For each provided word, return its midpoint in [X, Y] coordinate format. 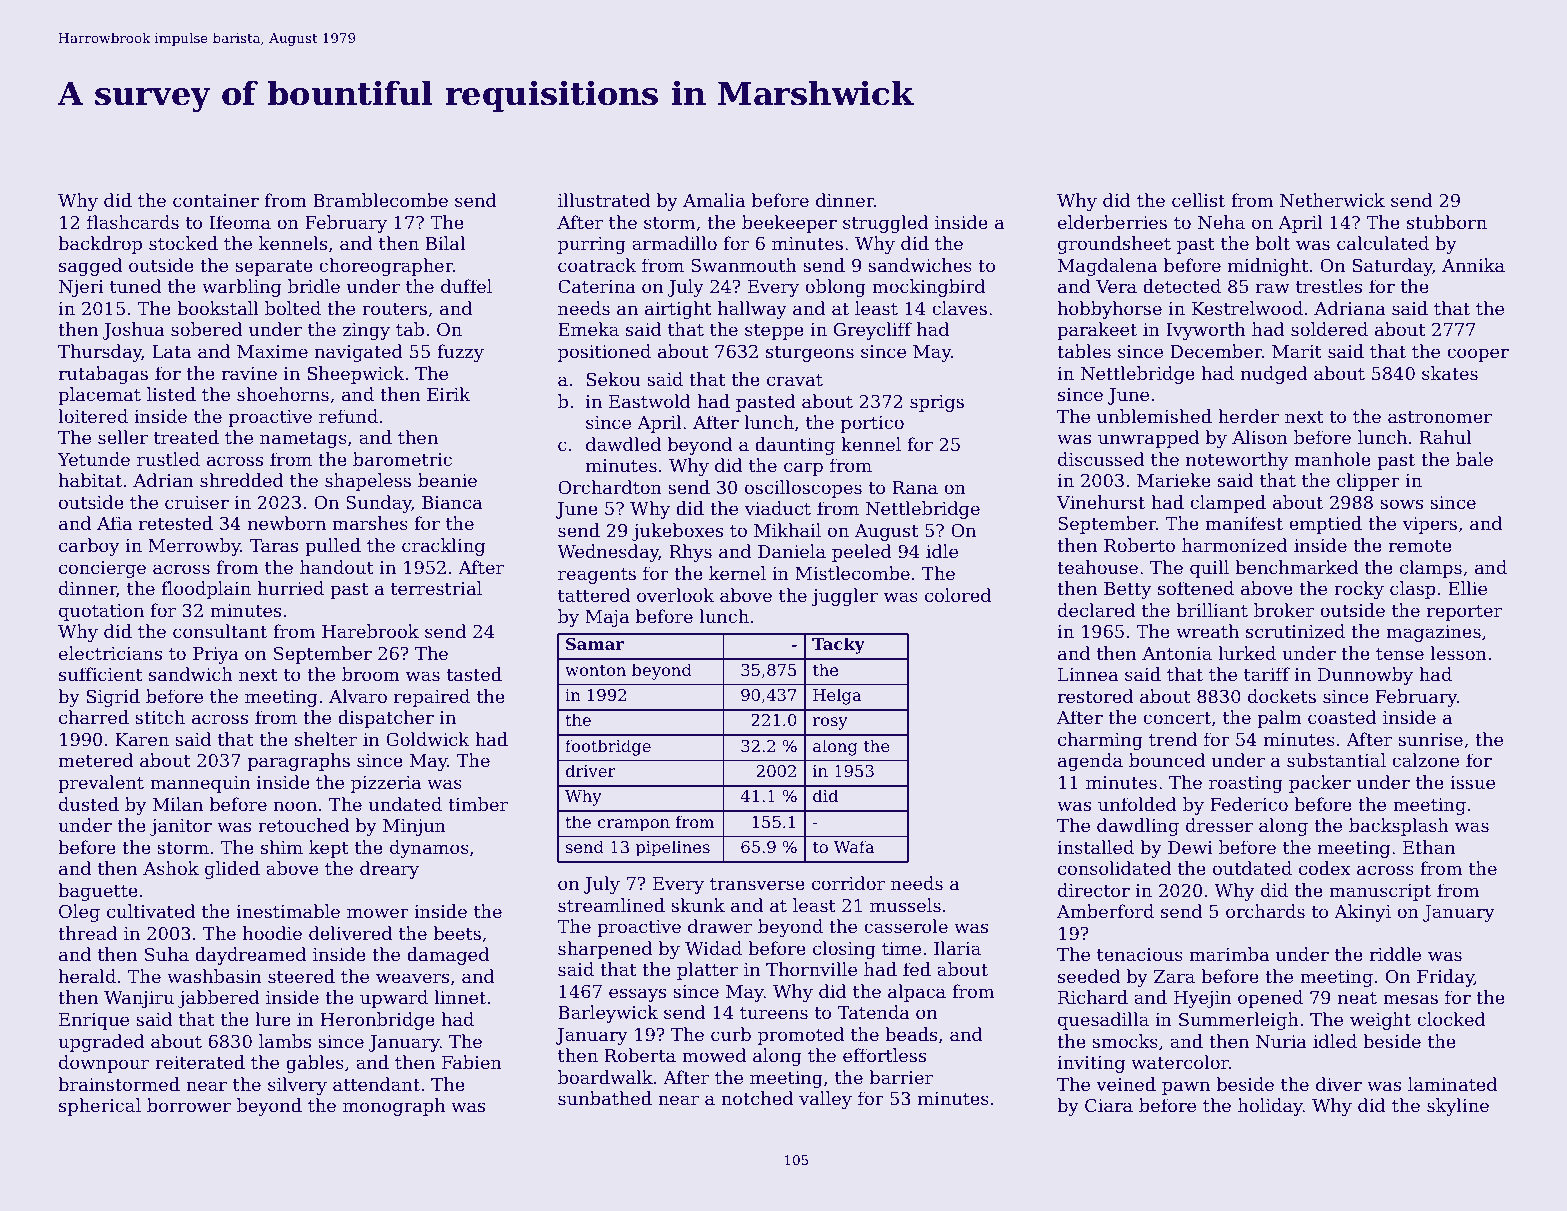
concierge [102, 569]
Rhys [690, 553]
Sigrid [113, 698]
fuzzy [460, 353]
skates [1450, 373]
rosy [830, 723]
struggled [886, 224]
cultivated [151, 911]
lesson [1459, 653]
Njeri [81, 288]
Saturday [1392, 267]
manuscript [1380, 892]
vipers [1430, 525]
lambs [285, 1041]
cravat [795, 380]
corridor [848, 883]
